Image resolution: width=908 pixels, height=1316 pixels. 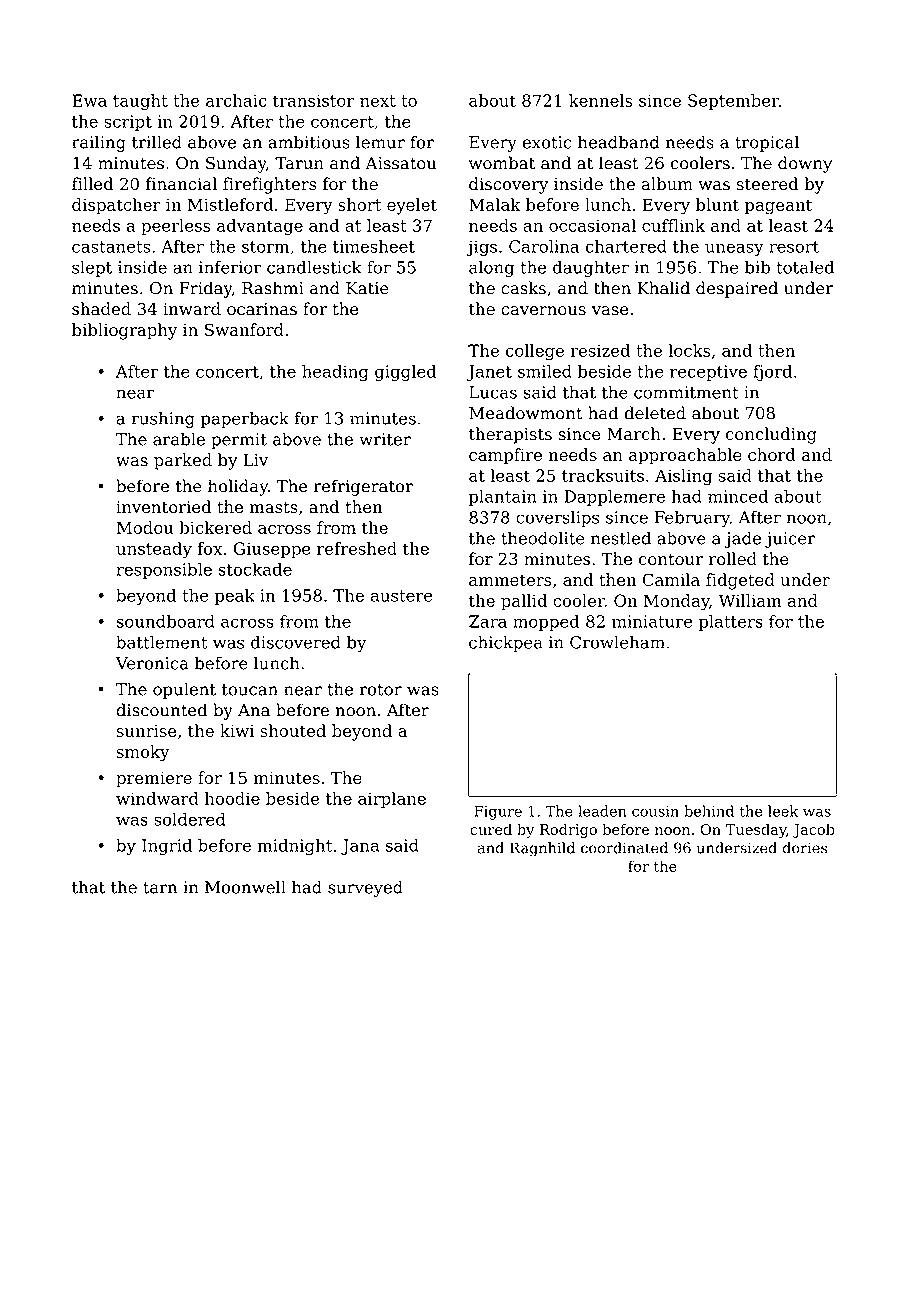 I want to click on rotor, so click(x=381, y=690).
